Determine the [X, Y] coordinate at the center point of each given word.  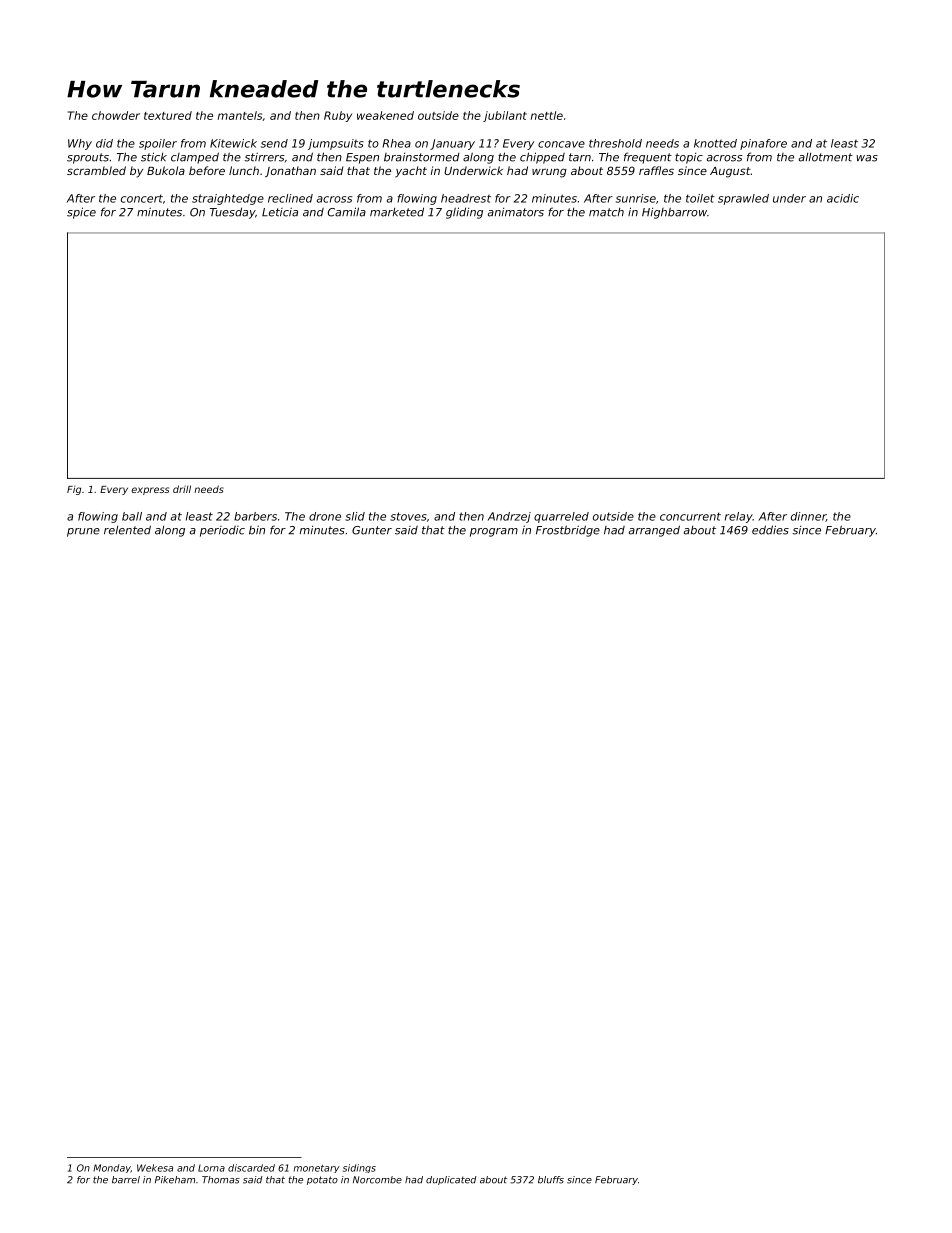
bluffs [551, 1180]
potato [322, 1180]
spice [81, 213]
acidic [843, 198]
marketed [397, 212]
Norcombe [377, 1180]
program [494, 532]
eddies [770, 530]
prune [83, 532]
